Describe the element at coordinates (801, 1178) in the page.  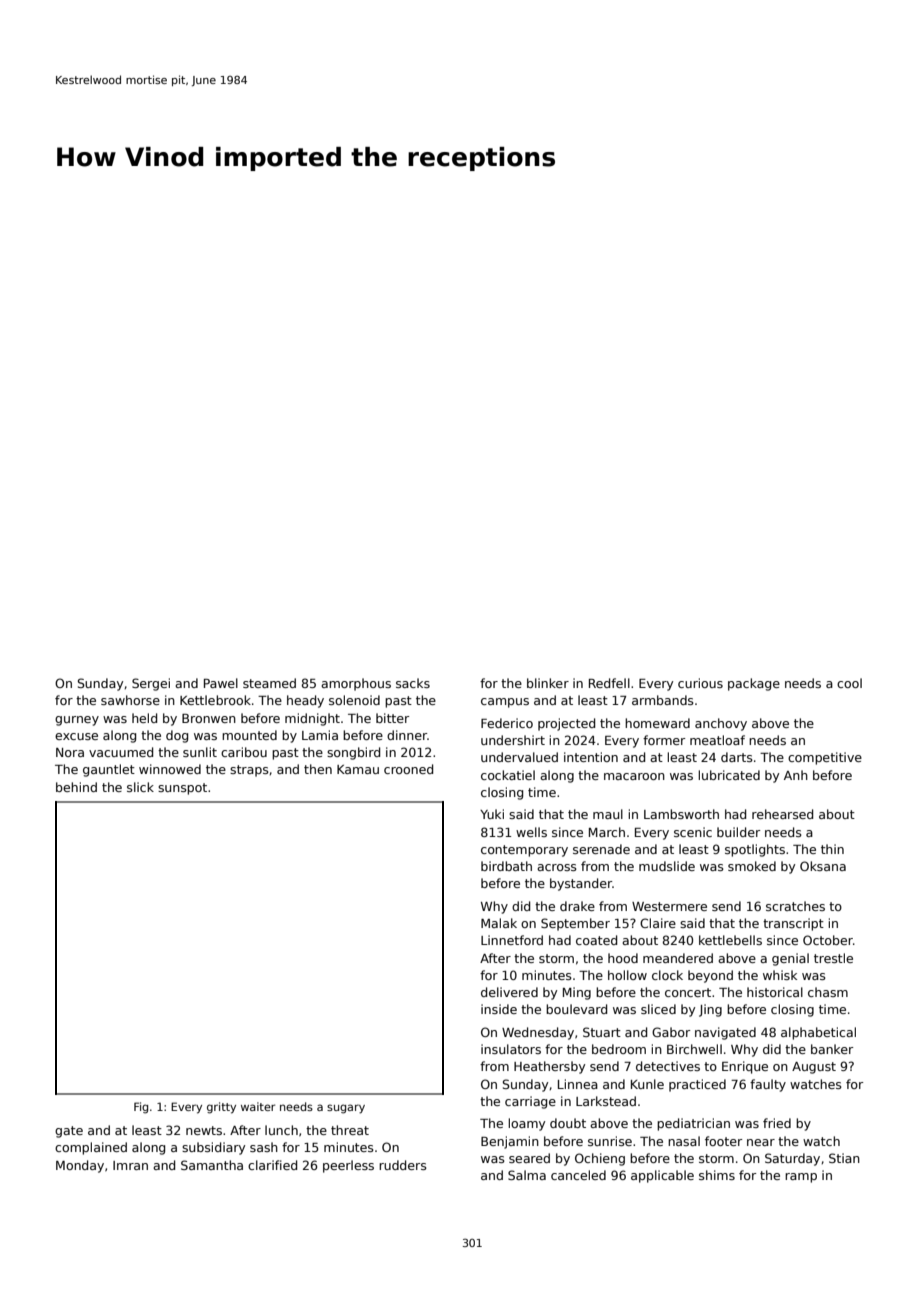
I see `ramp` at that location.
